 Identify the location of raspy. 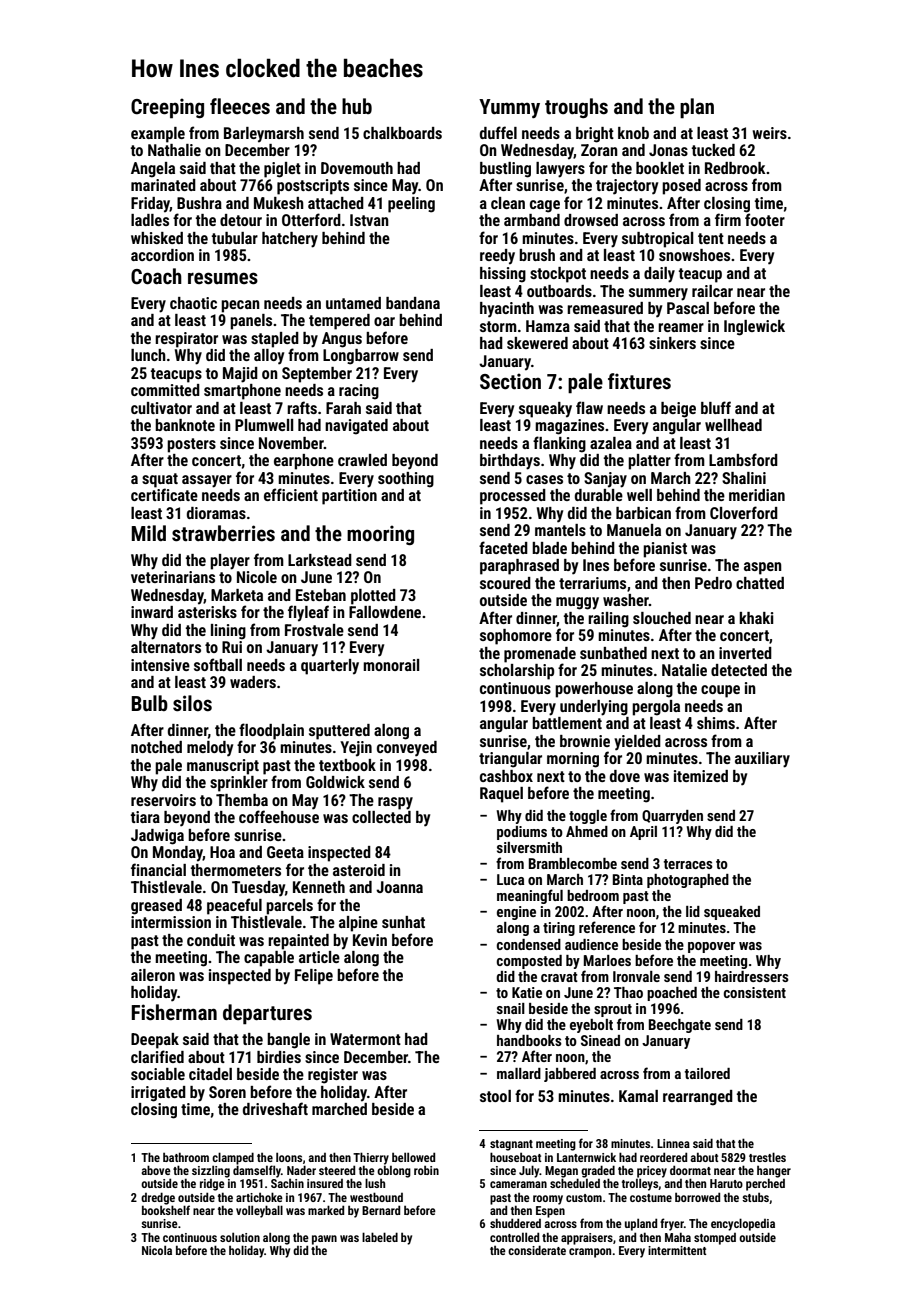
(395, 803).
